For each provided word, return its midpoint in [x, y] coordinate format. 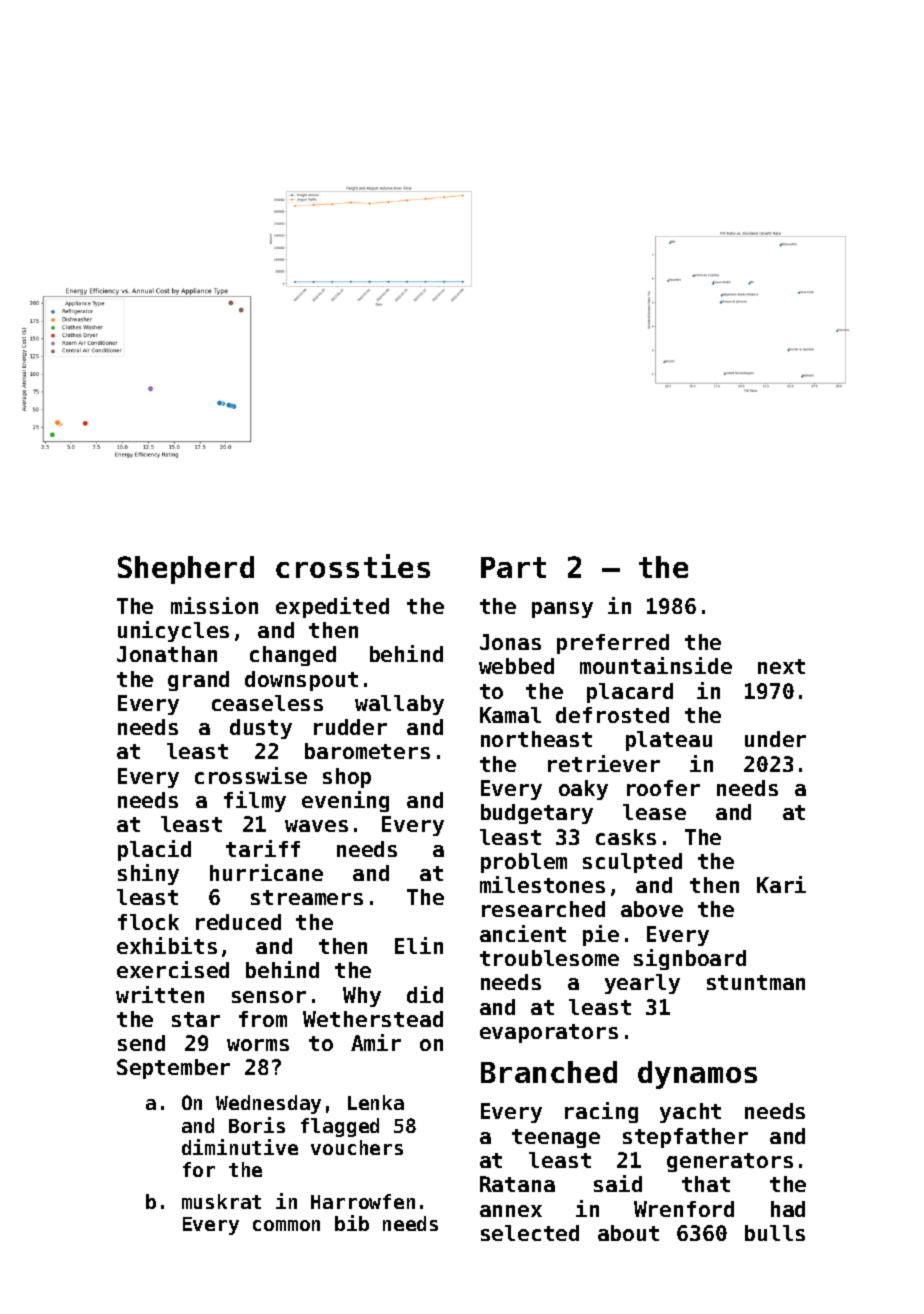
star [196, 1019]
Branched [549, 1072]
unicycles [173, 631]
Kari [781, 884]
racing [601, 1112]
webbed [516, 666]
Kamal [510, 715]
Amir [376, 1042]
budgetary [537, 814]
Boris [257, 1125]
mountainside [656, 665]
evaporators [549, 1033]
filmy [255, 801]
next [781, 666]
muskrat [221, 1201]
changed [293, 656]
